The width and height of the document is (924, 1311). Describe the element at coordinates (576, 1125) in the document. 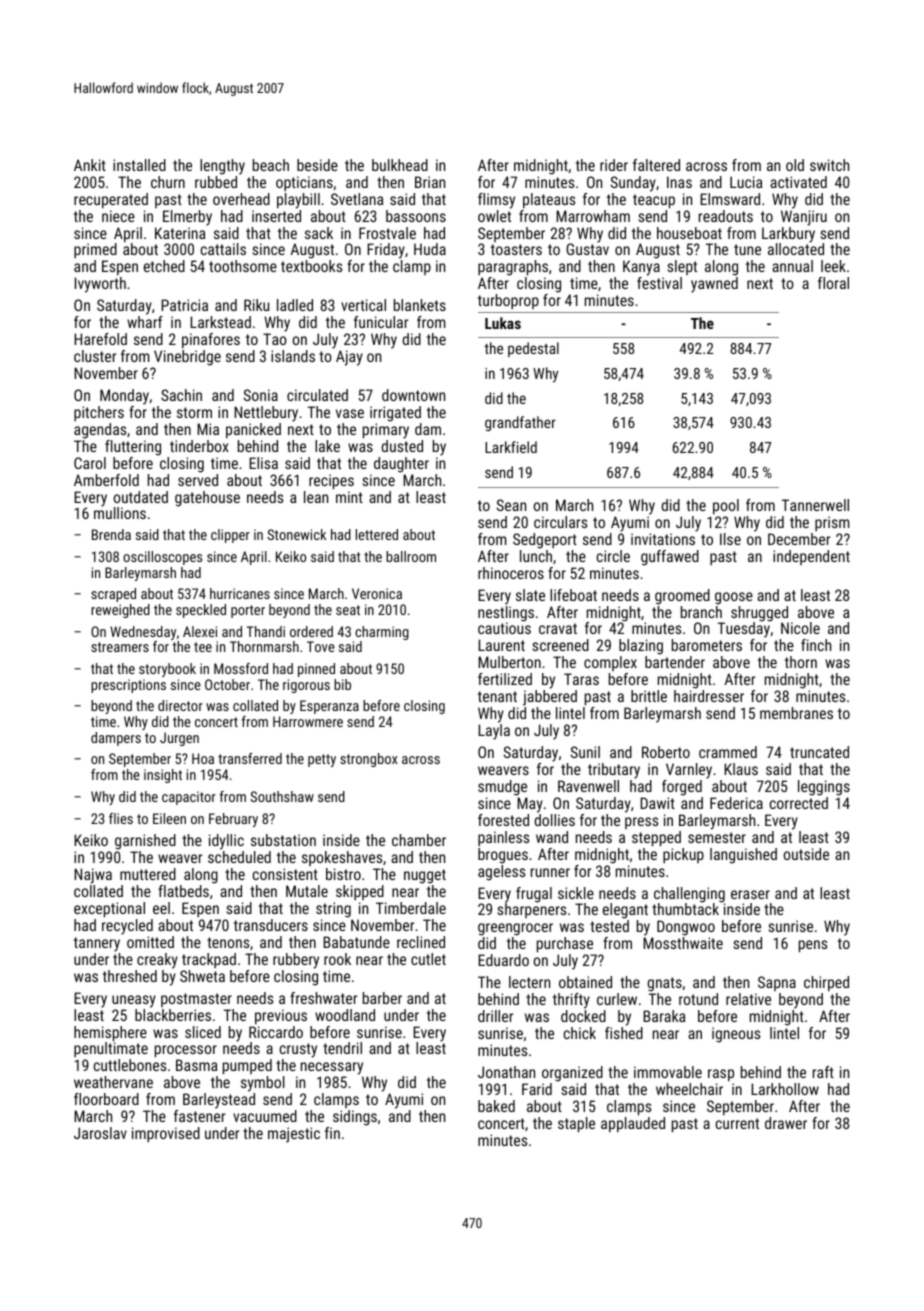

I see `staple` at that location.
